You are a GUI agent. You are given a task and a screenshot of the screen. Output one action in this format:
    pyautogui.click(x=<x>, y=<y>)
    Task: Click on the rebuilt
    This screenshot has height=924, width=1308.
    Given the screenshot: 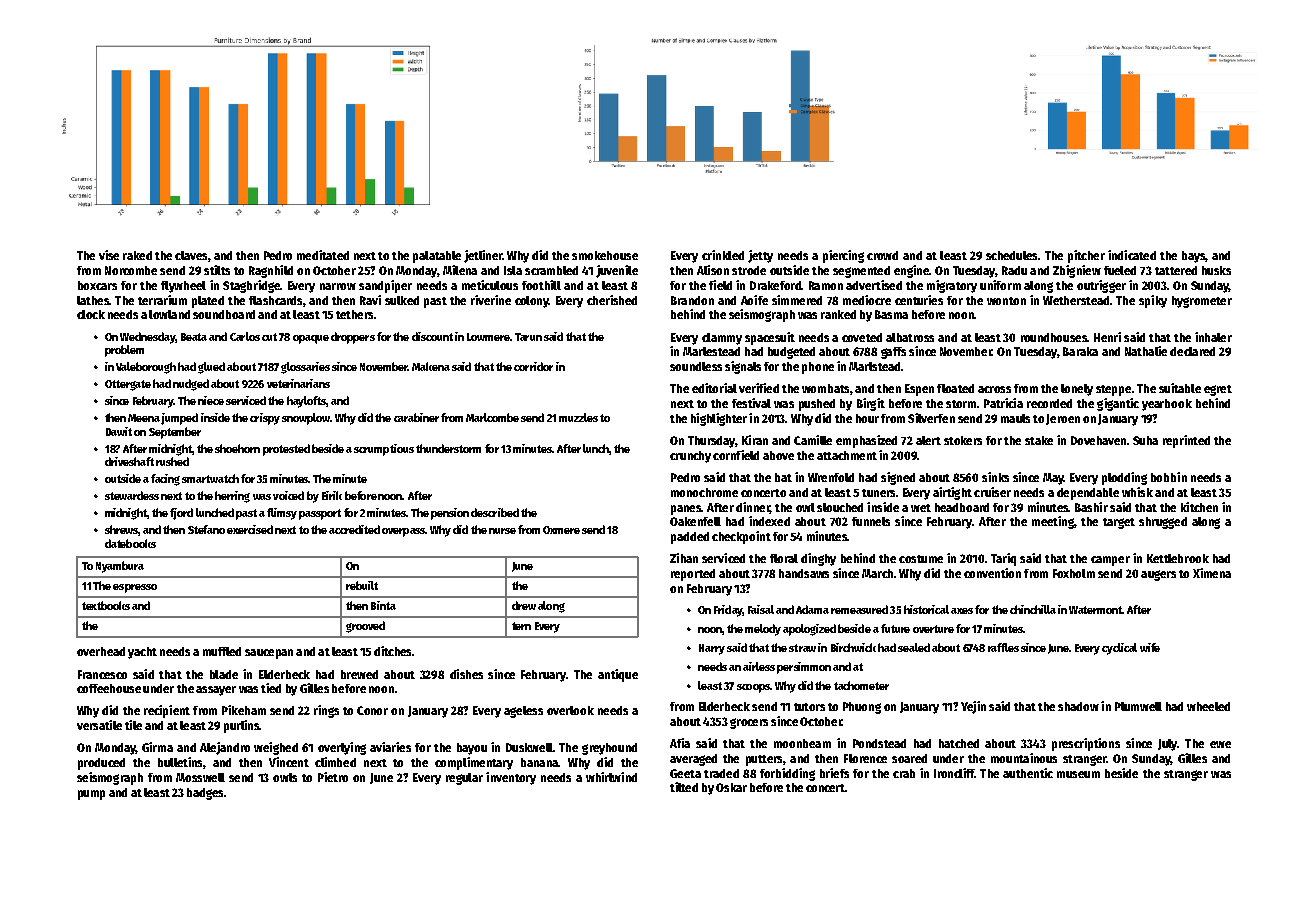 What is the action you would take?
    pyautogui.click(x=362, y=585)
